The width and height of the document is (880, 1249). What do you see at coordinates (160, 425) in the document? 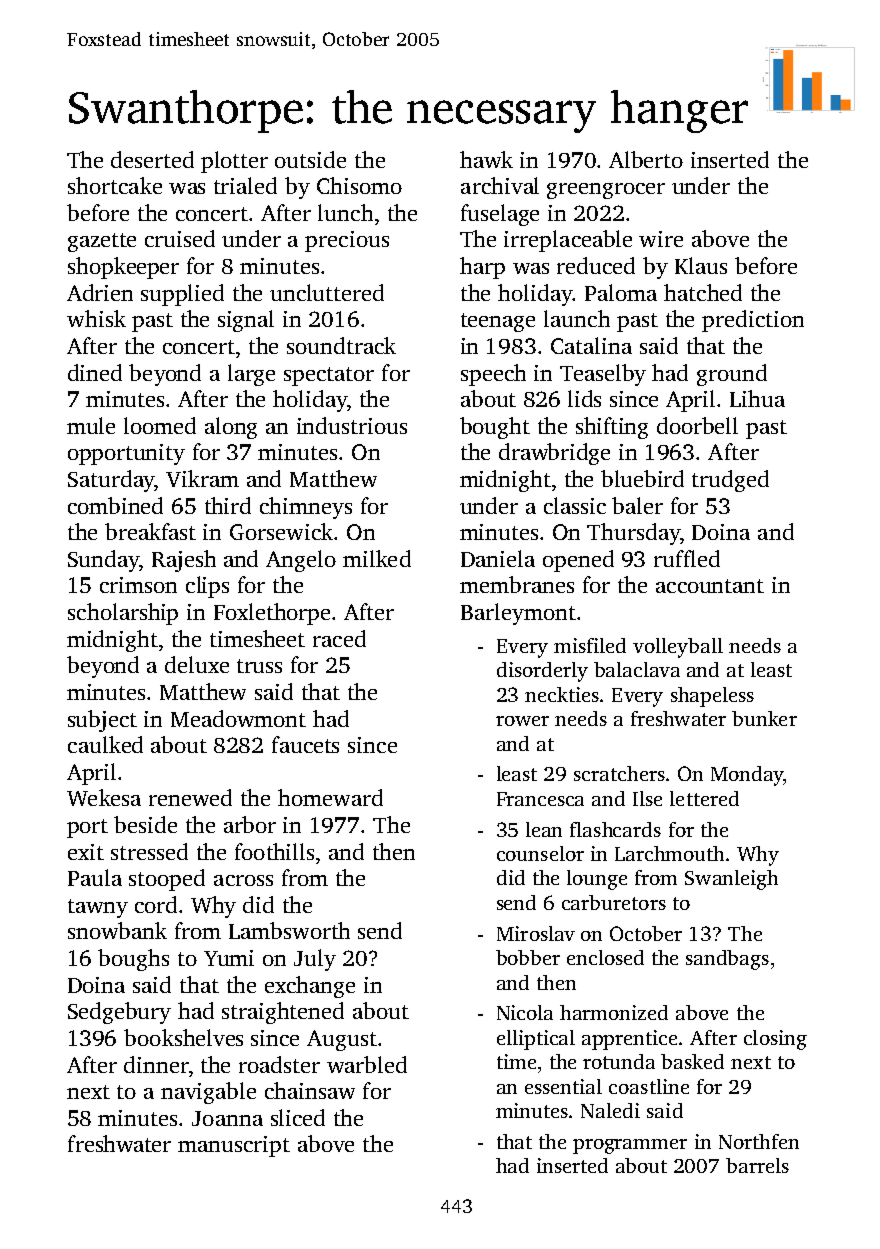
I see `loomed` at bounding box center [160, 425].
